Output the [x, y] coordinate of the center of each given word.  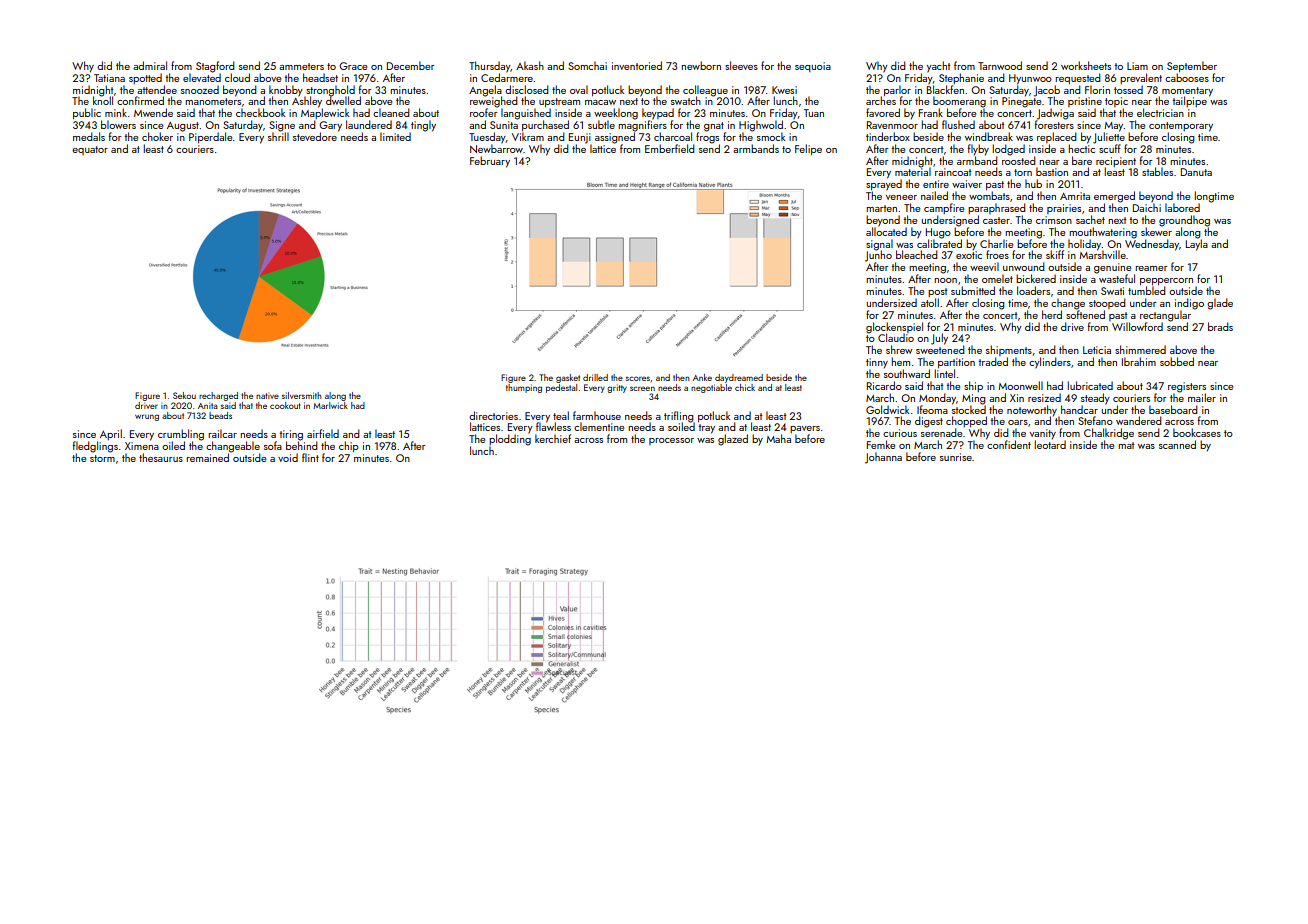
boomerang [959, 102]
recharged [218, 396]
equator [90, 150]
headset [320, 77]
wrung [147, 417]
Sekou [184, 395]
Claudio [896, 337]
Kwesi [784, 90]
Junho [878, 256]
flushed [958, 124]
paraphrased [997, 208]
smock [771, 136]
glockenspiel [894, 327]
